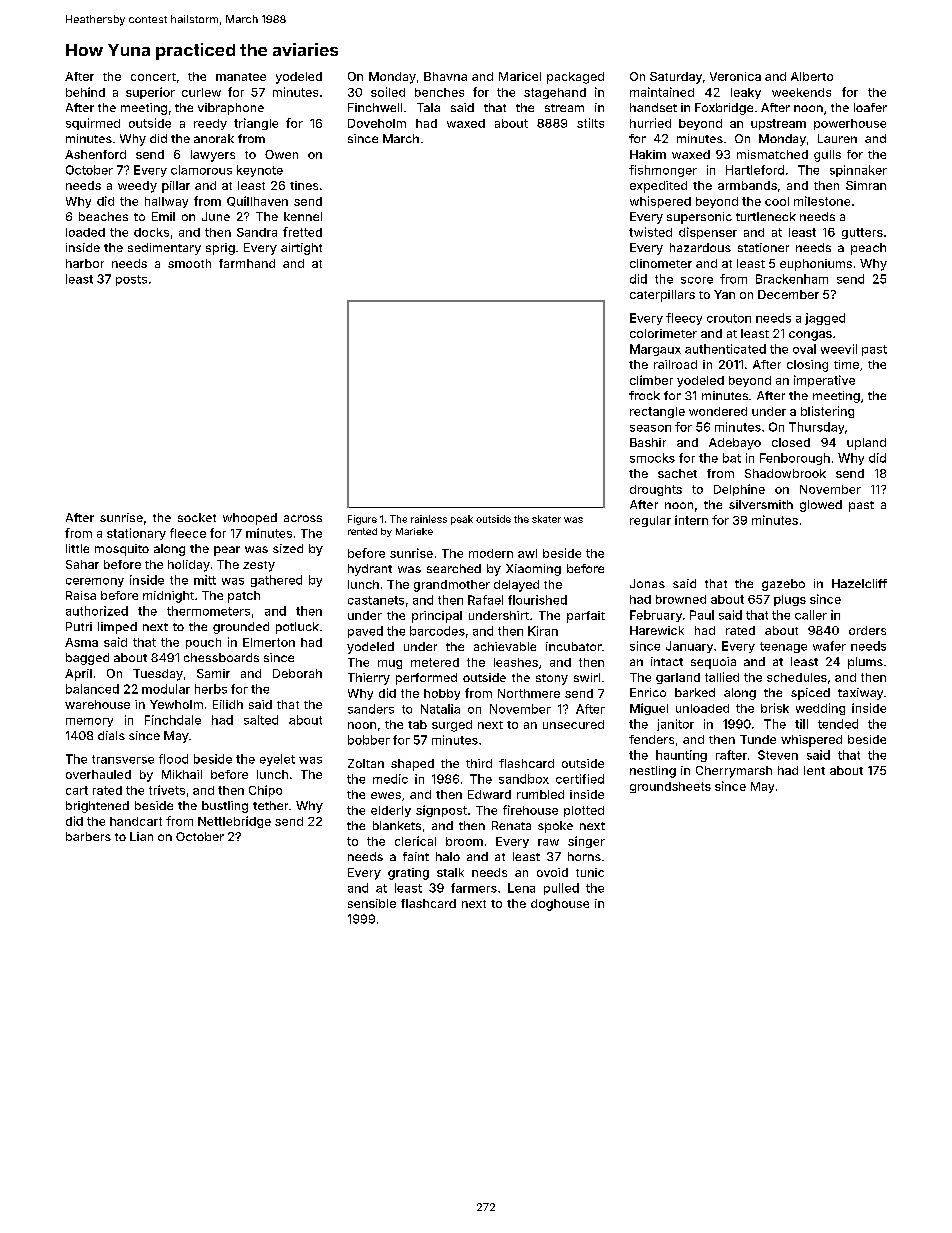 This document has width=952, height=1233. What do you see at coordinates (241, 77) in the document?
I see `manatee` at bounding box center [241, 77].
